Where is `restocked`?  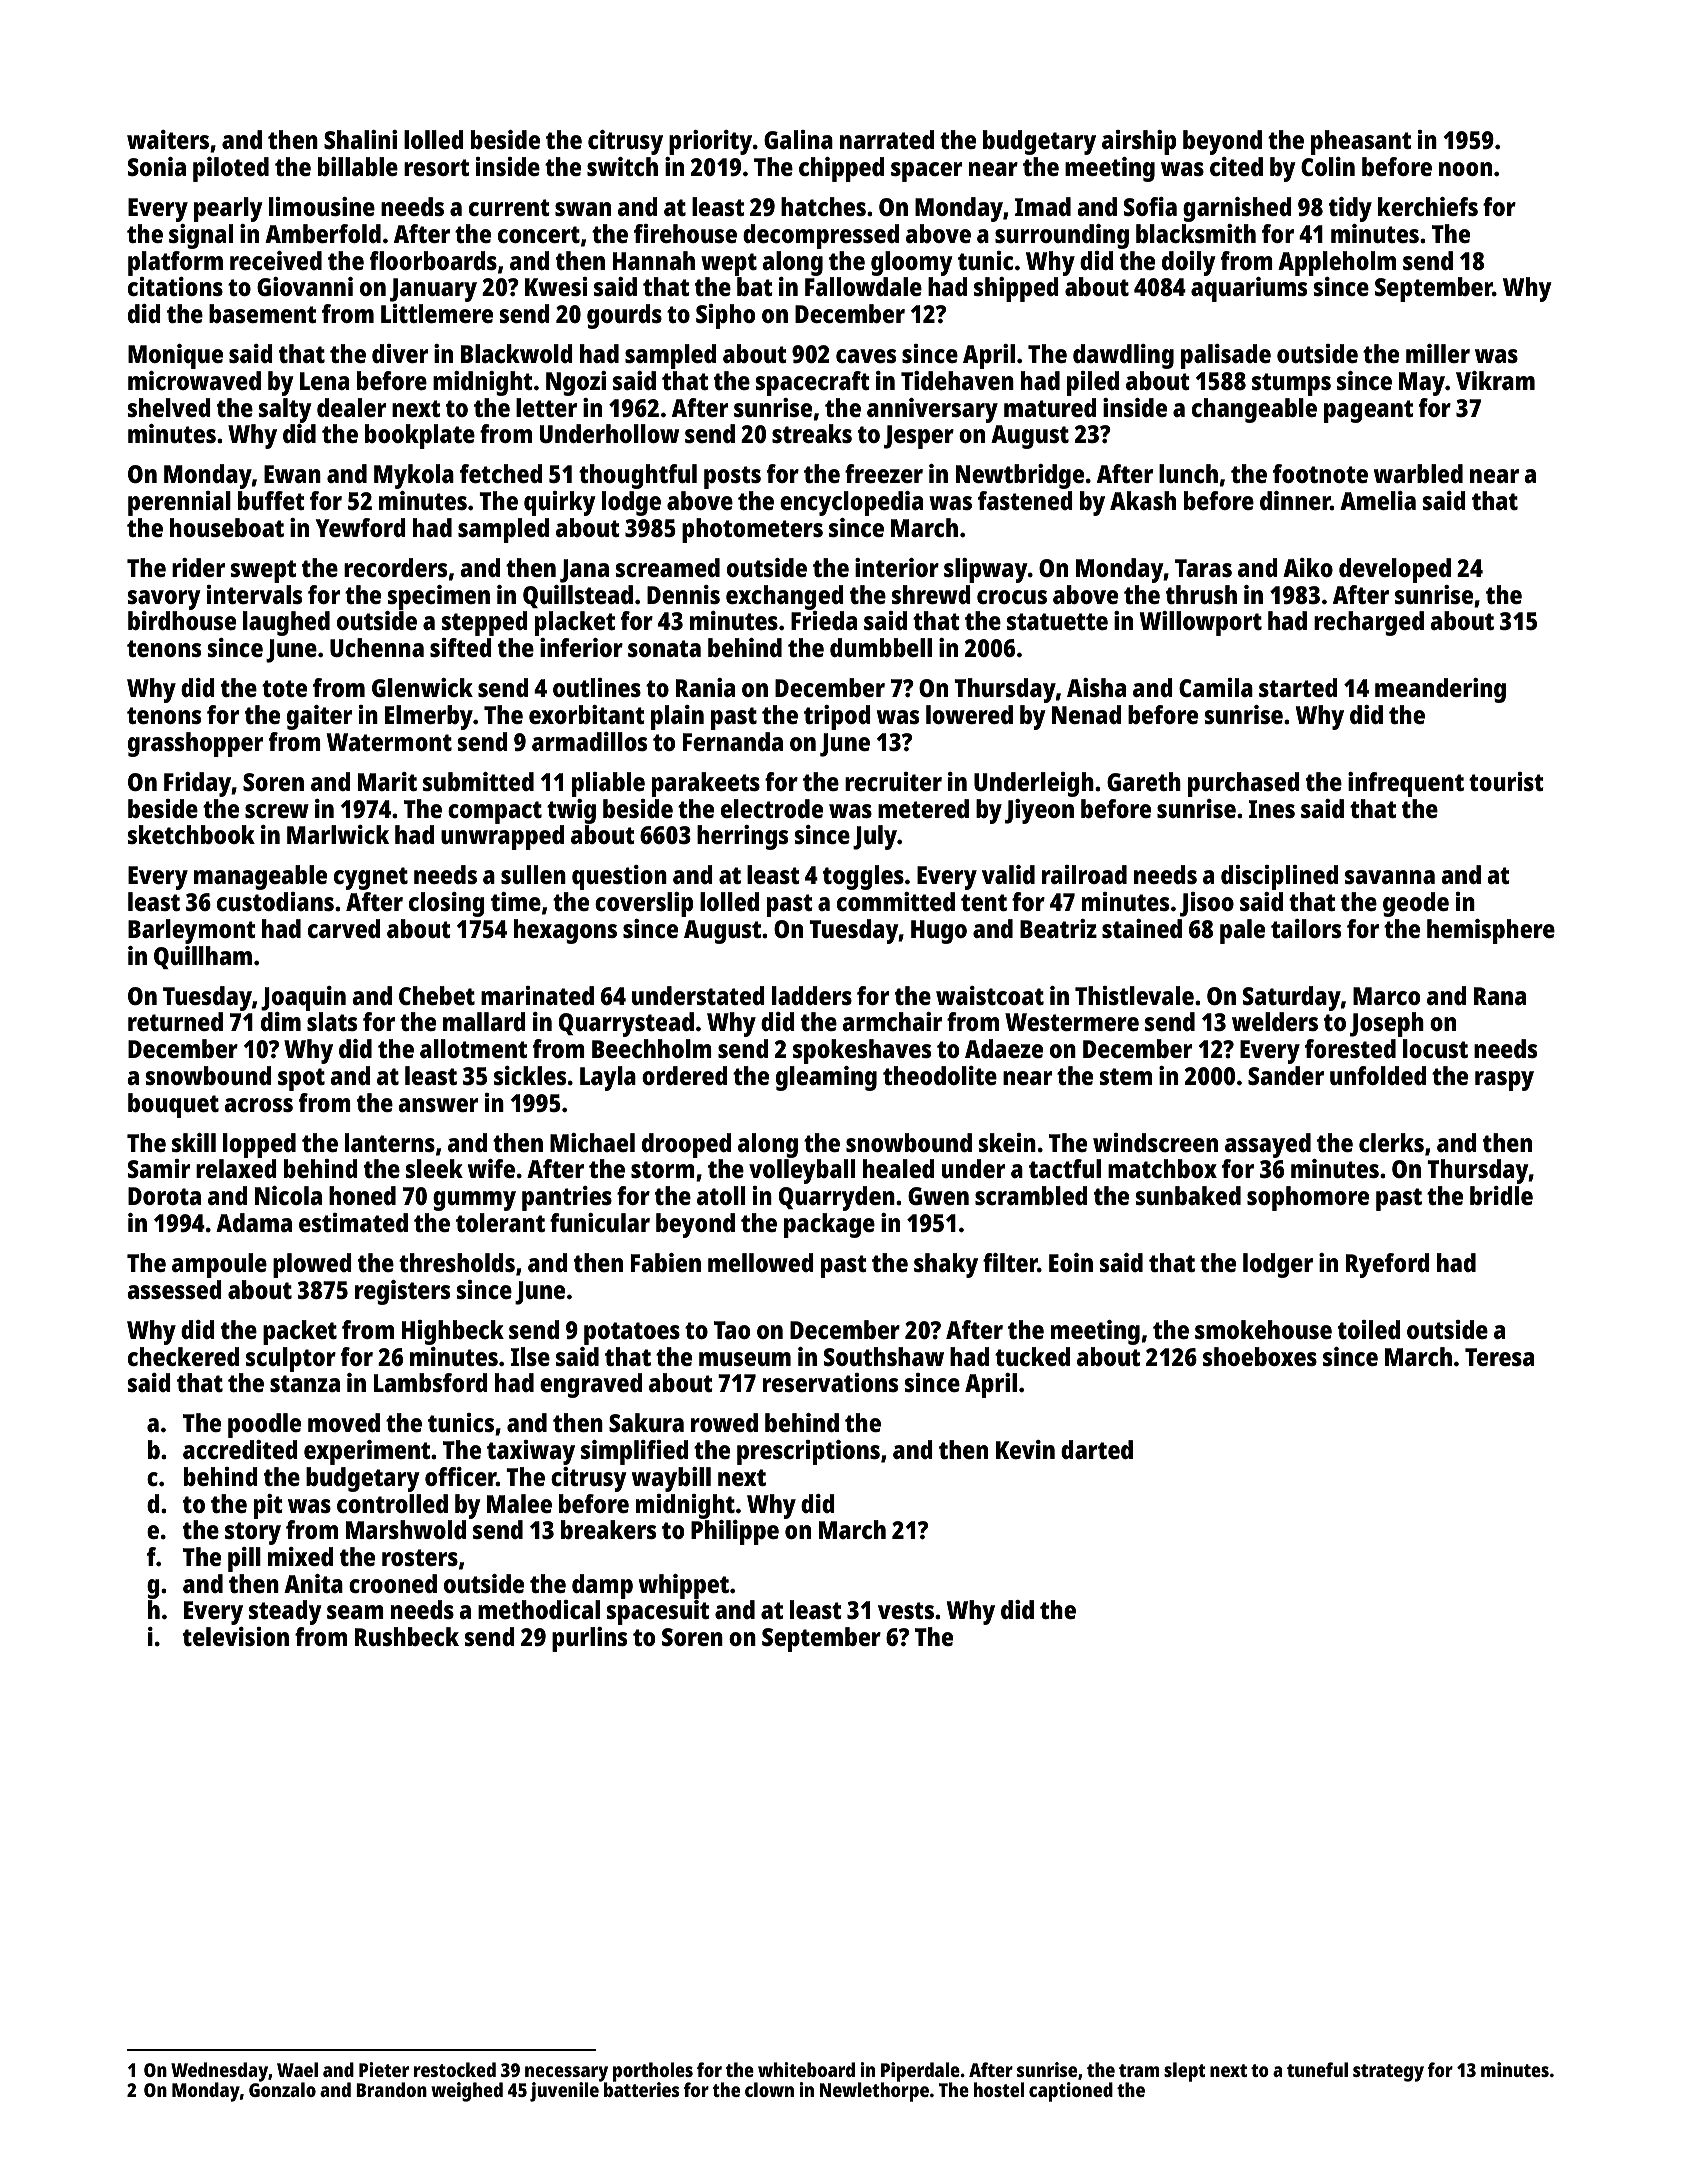
restocked is located at coordinates (455, 2069).
